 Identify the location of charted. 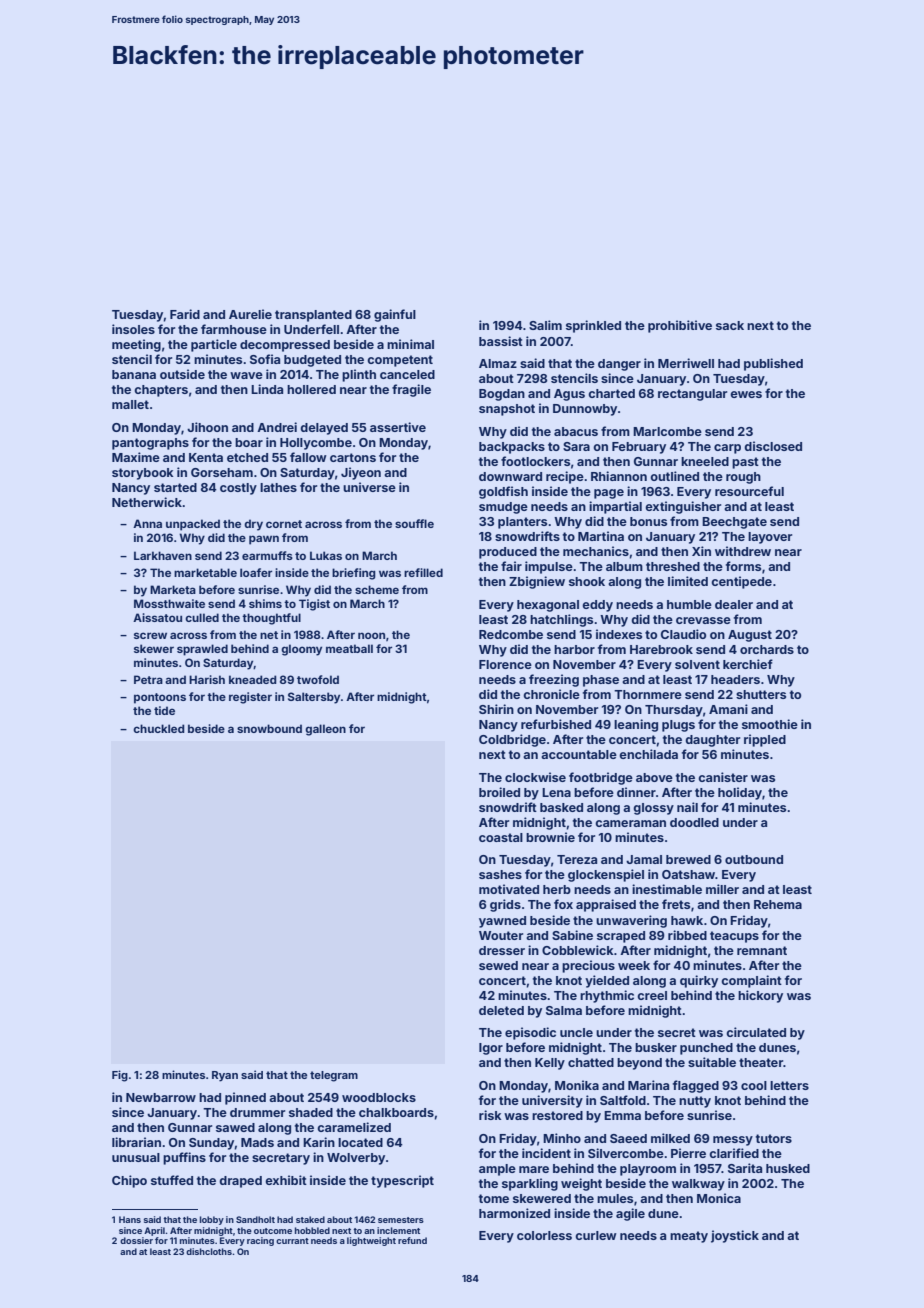
(611, 393).
